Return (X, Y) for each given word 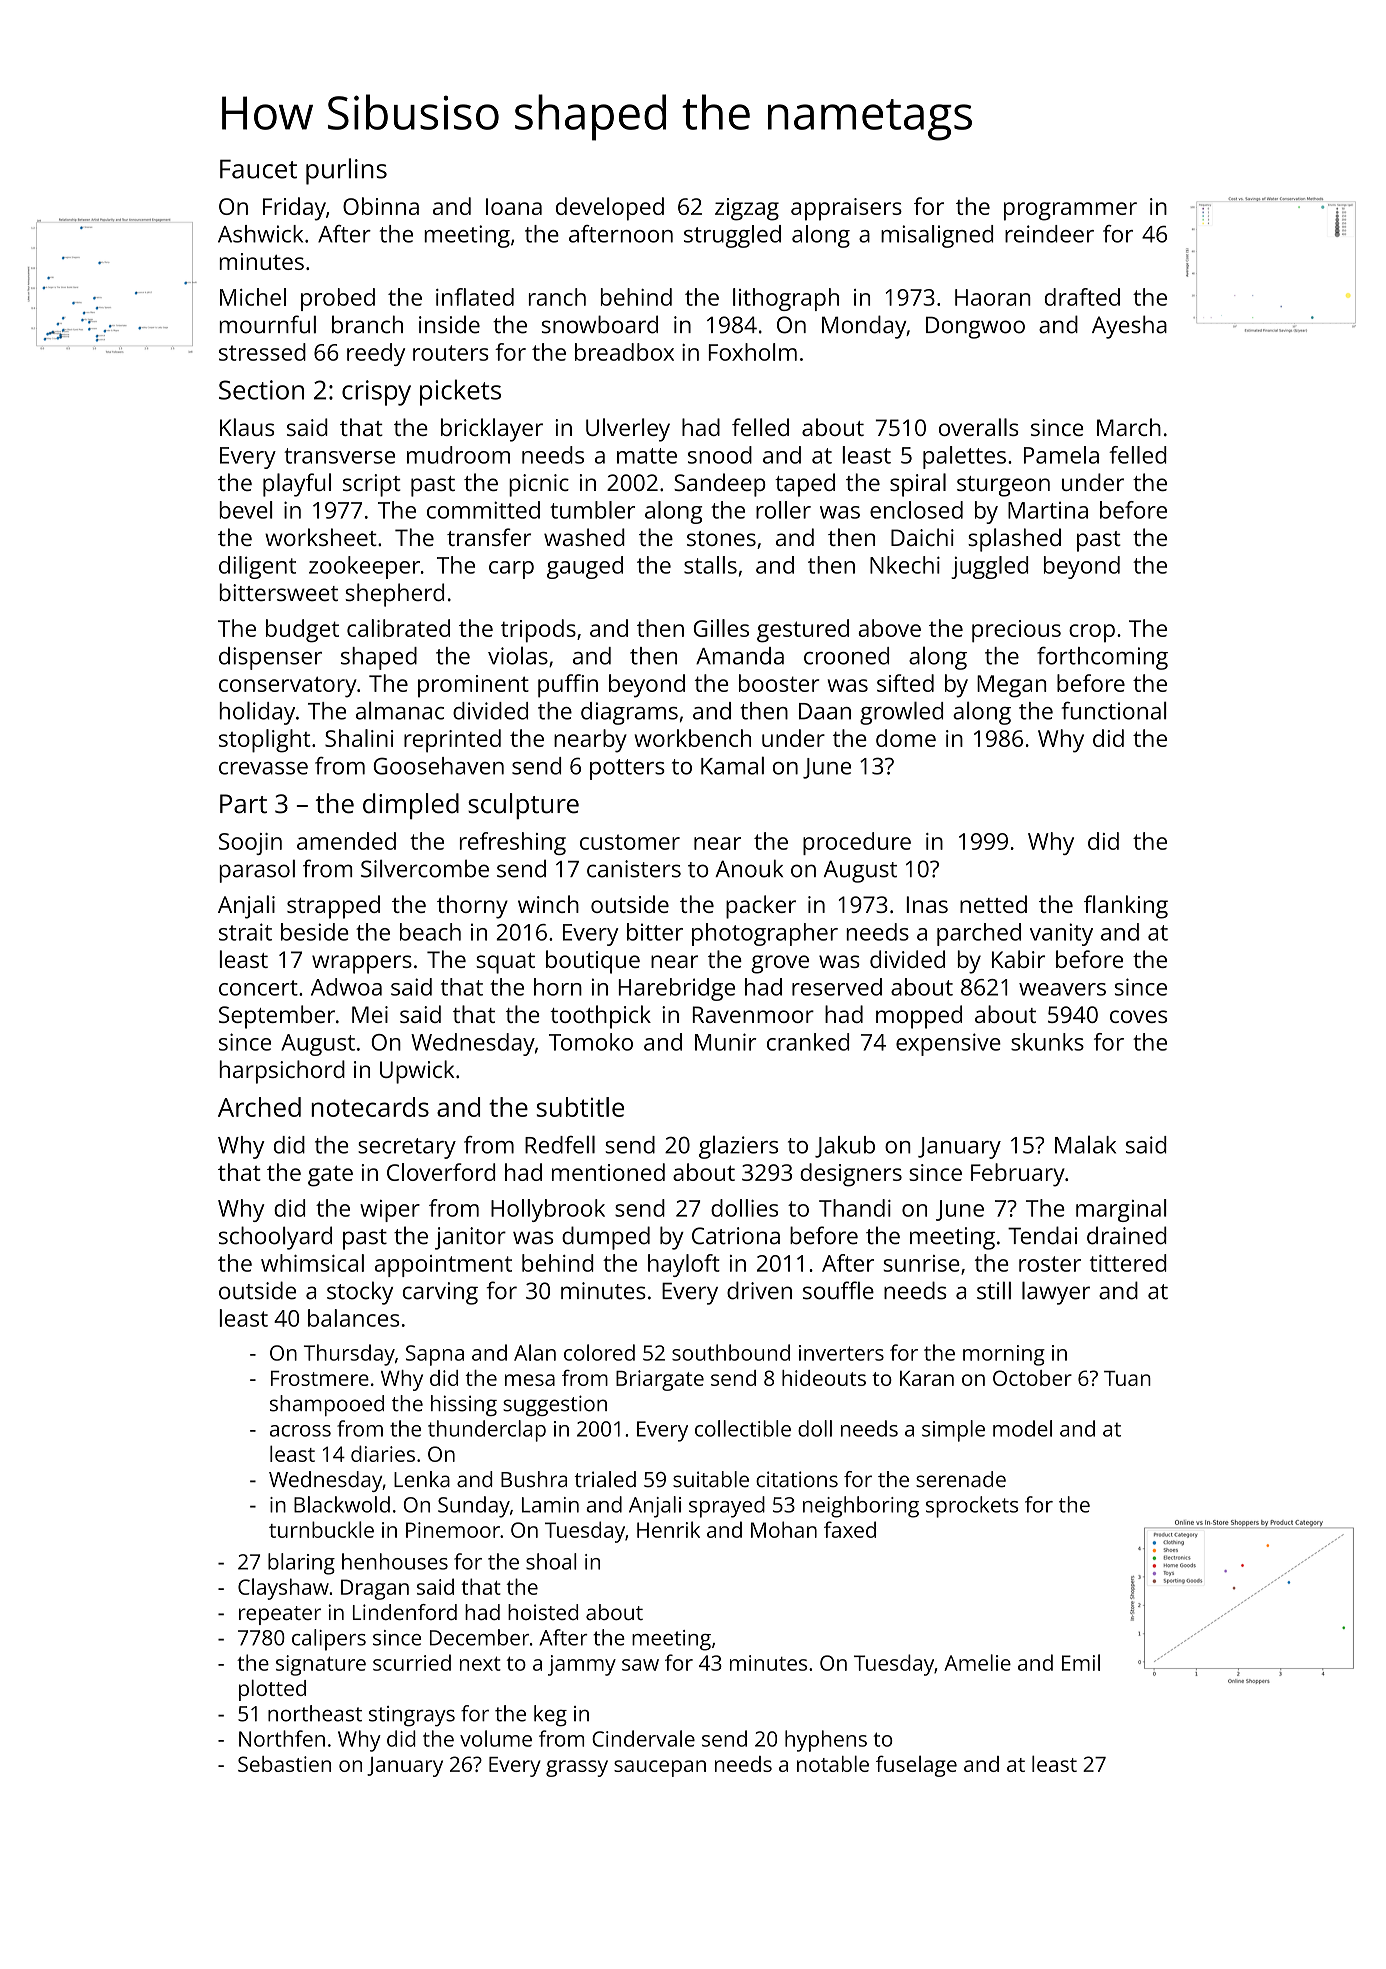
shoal (551, 1561)
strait (245, 932)
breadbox (624, 352)
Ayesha (1129, 327)
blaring (301, 1564)
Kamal (732, 765)
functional (1114, 710)
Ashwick (260, 234)
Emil (1081, 1662)
